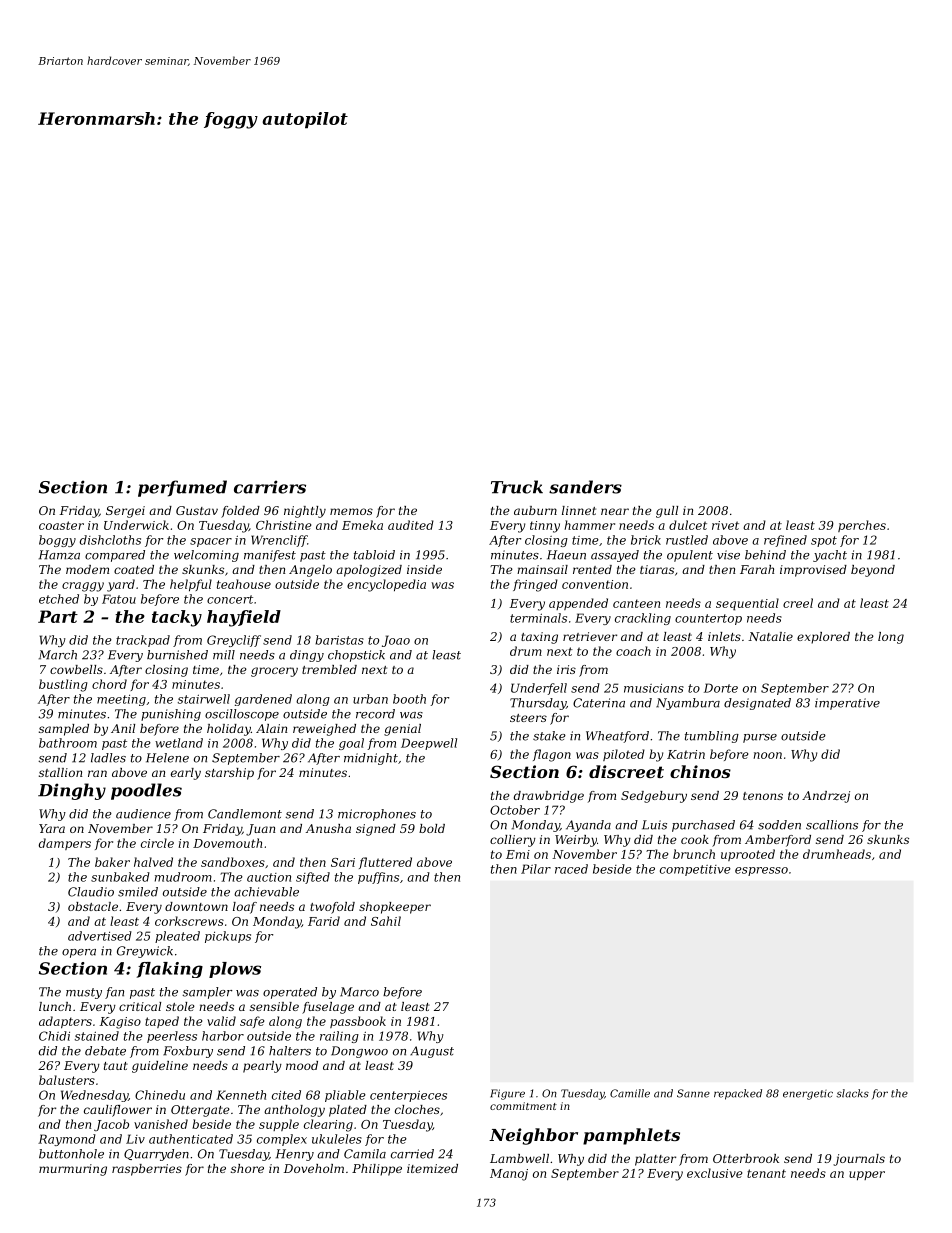  I want to click on Candlemont, so click(245, 814).
